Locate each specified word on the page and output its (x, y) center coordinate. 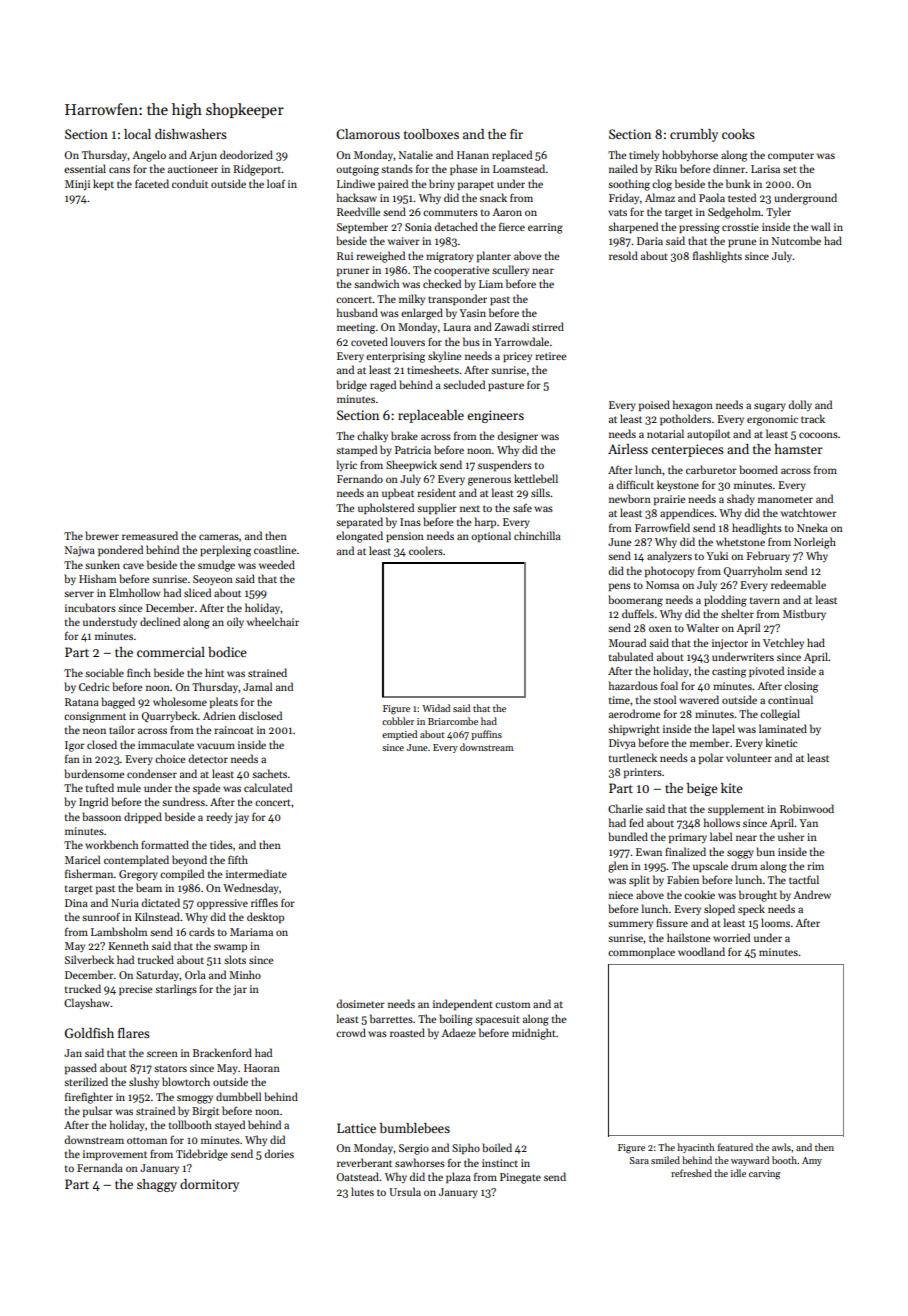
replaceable (431, 416)
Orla (195, 974)
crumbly (694, 135)
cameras (219, 537)
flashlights (717, 257)
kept (103, 184)
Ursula (405, 1191)
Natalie (416, 154)
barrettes (391, 1018)
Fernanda (100, 1167)
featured (735, 1147)
